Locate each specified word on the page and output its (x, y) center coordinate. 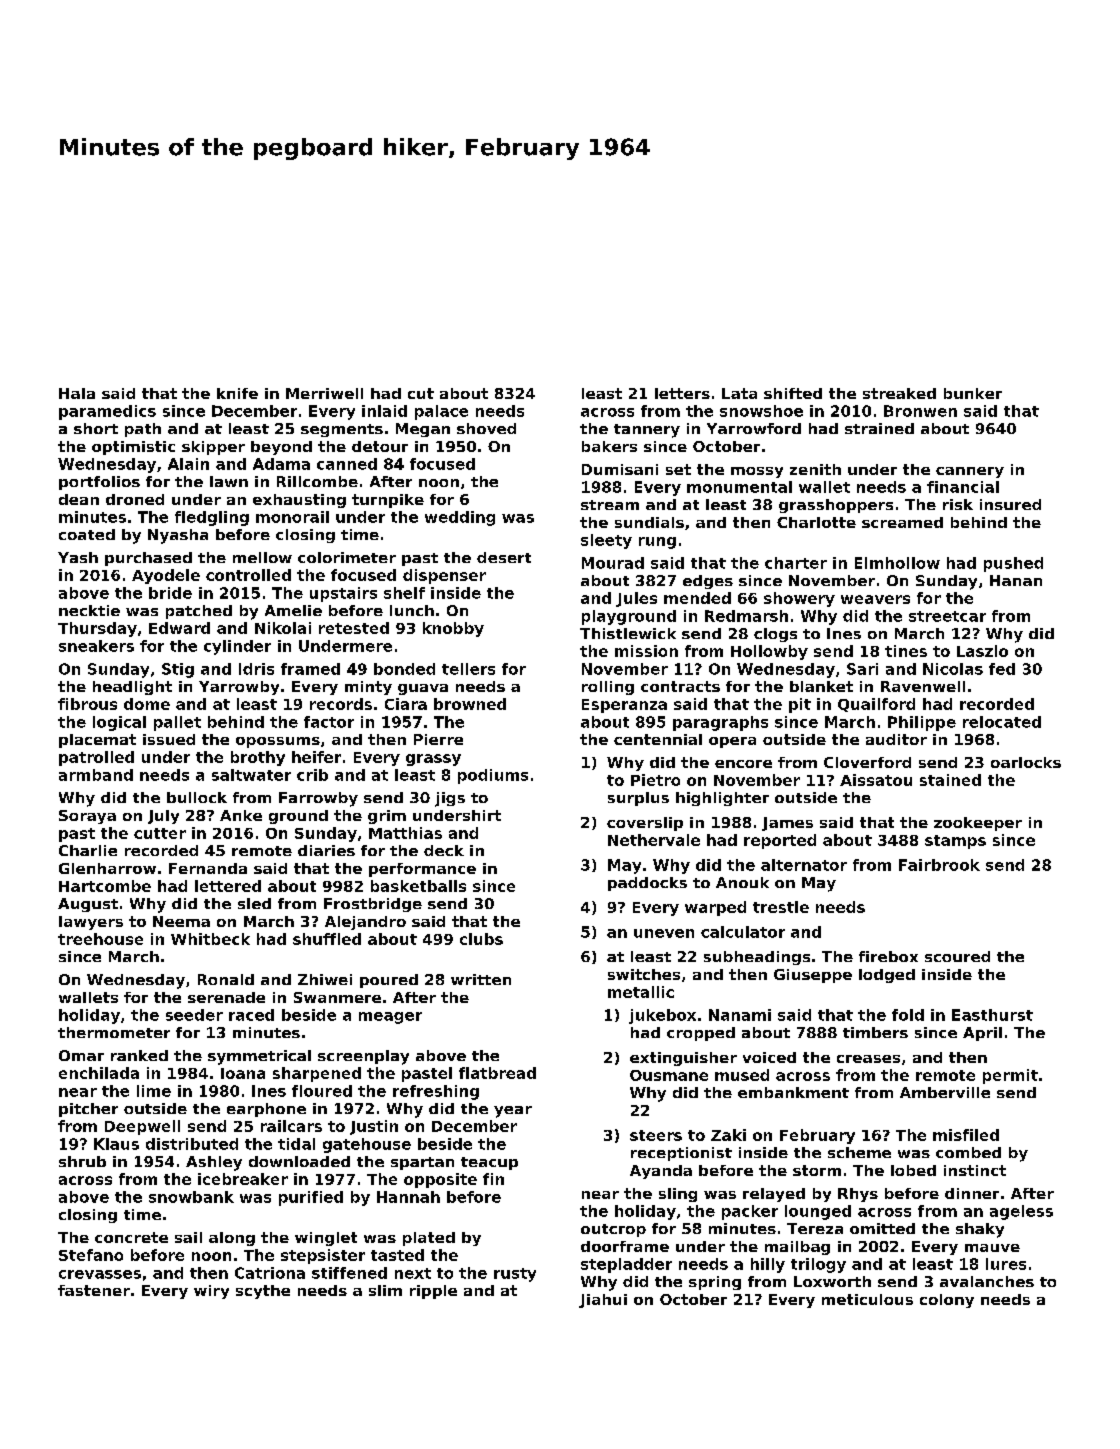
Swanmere (337, 997)
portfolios (99, 483)
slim (385, 1290)
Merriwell (324, 393)
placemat (97, 741)
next (413, 1273)
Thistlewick (628, 633)
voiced (769, 1057)
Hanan (1016, 580)
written (481, 979)
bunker (973, 393)
